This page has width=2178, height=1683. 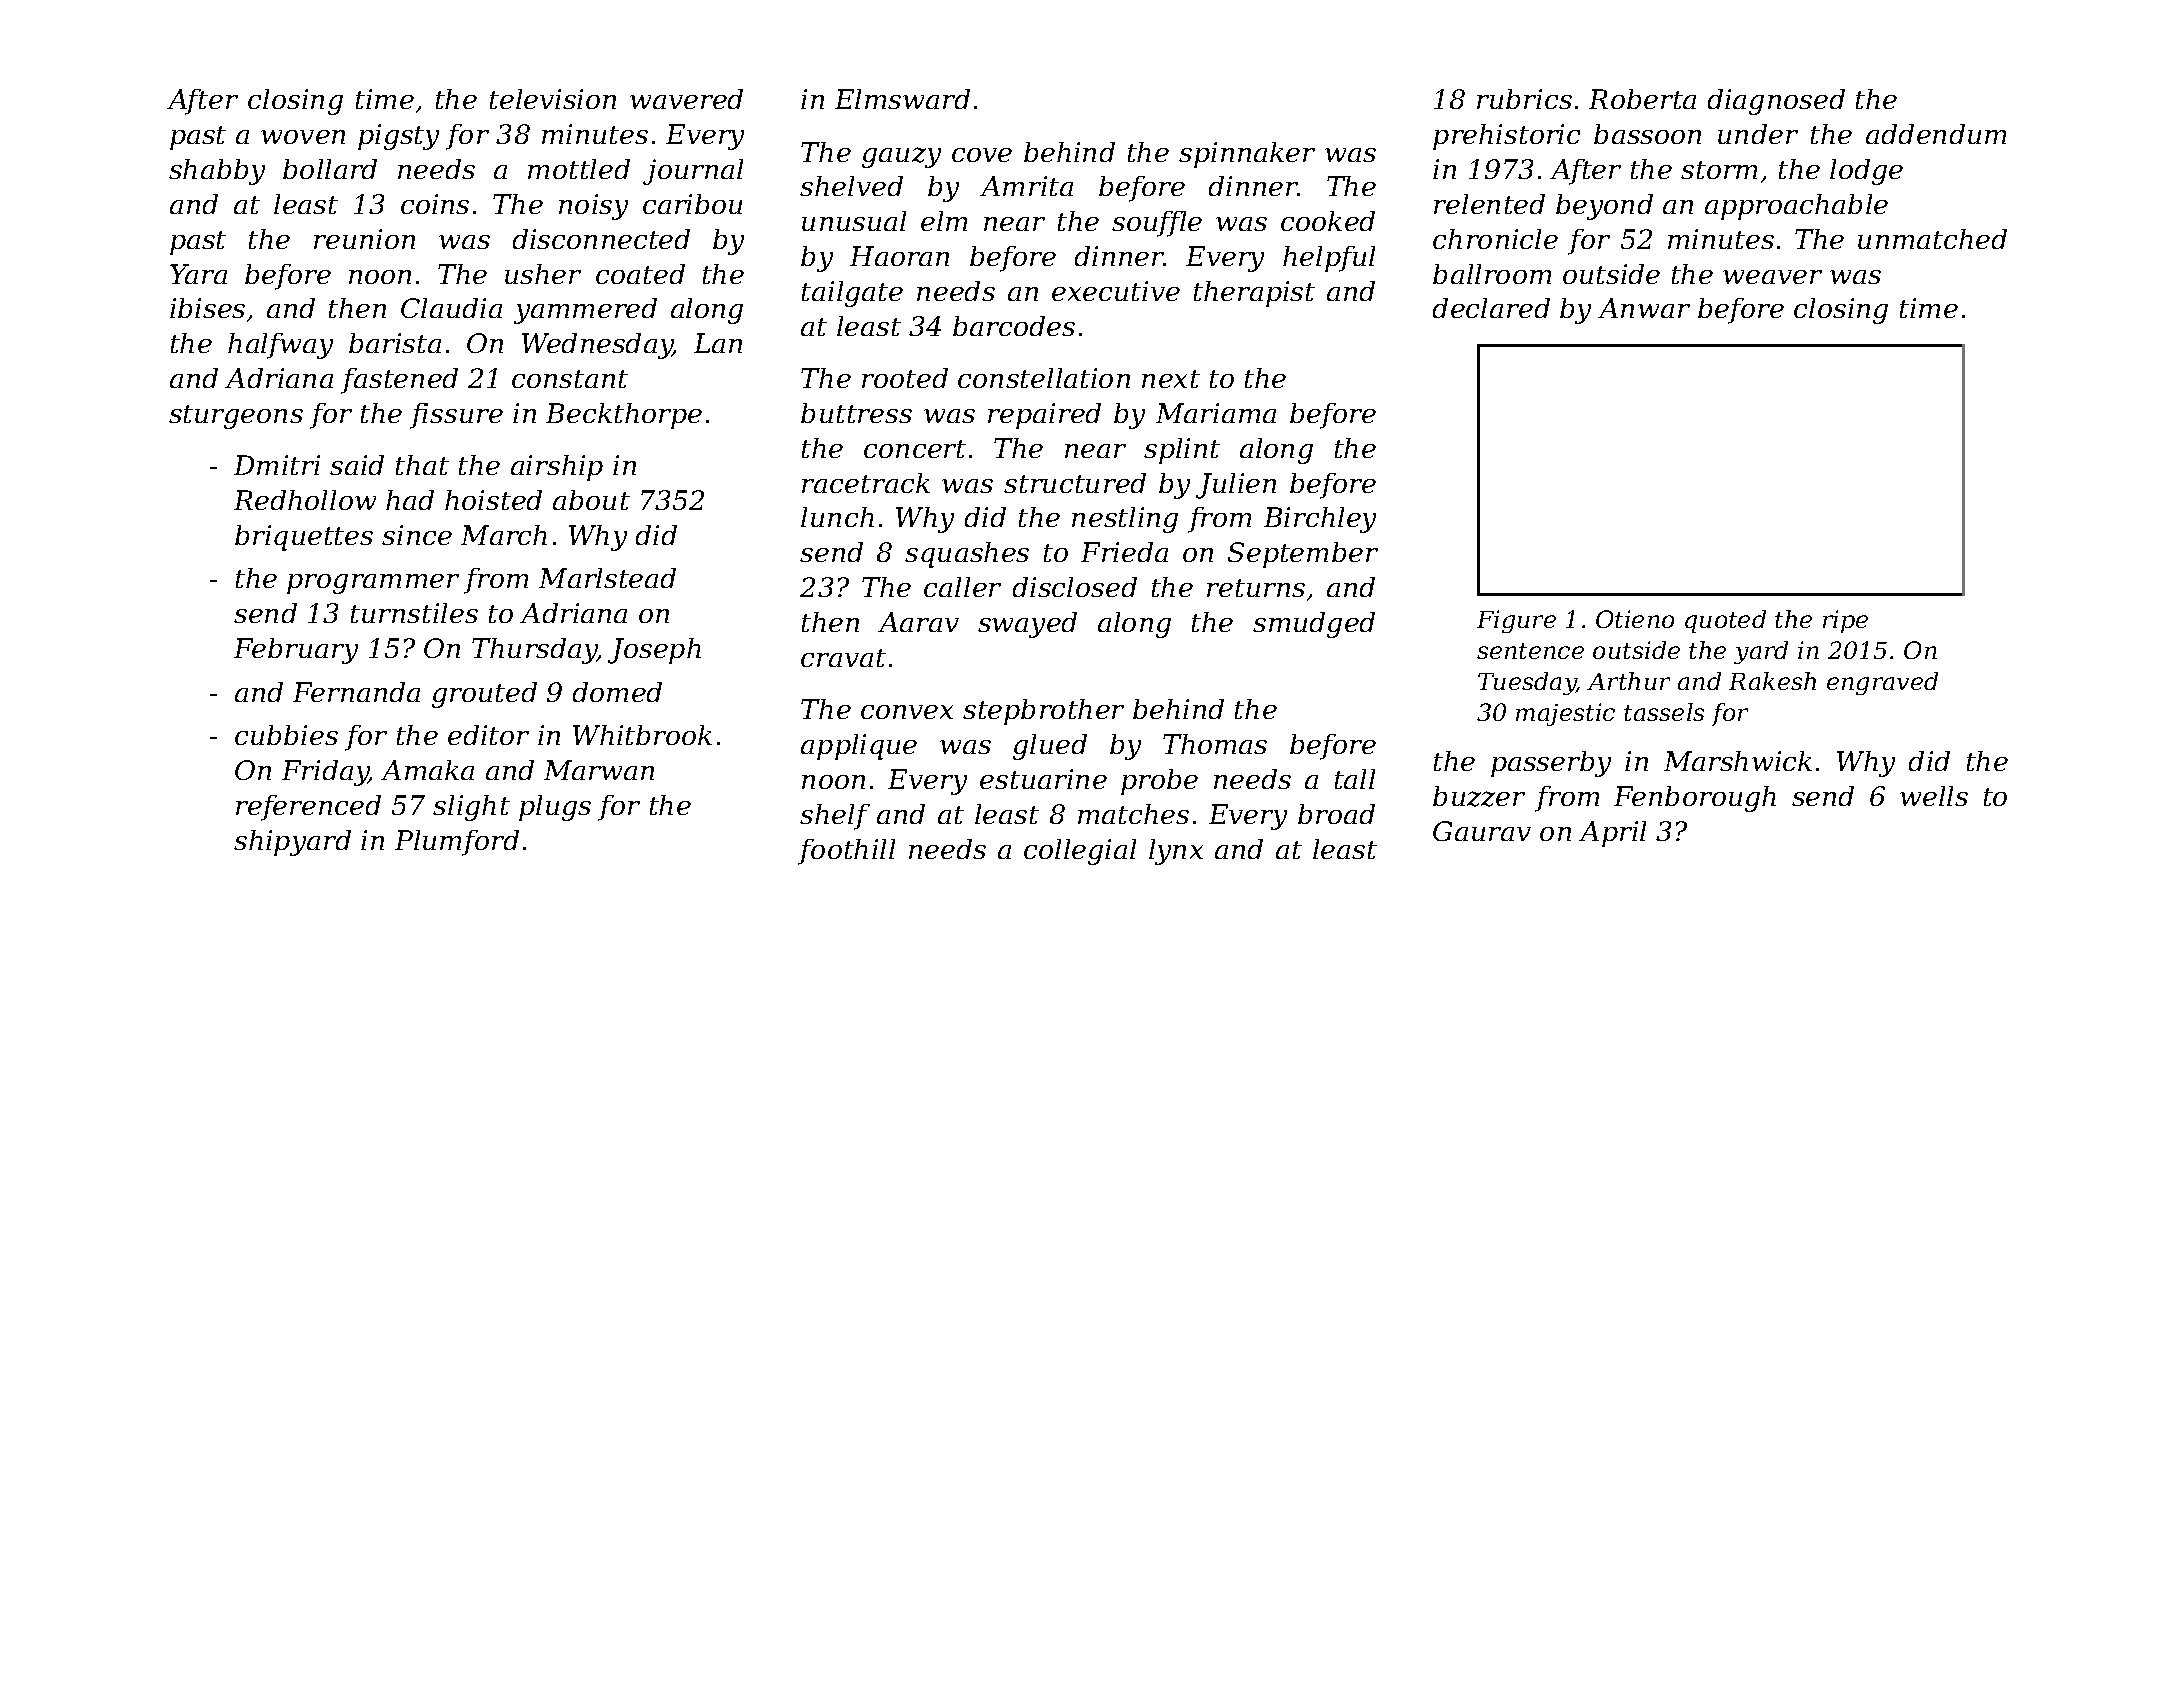 I want to click on Anwar, so click(x=1644, y=308).
